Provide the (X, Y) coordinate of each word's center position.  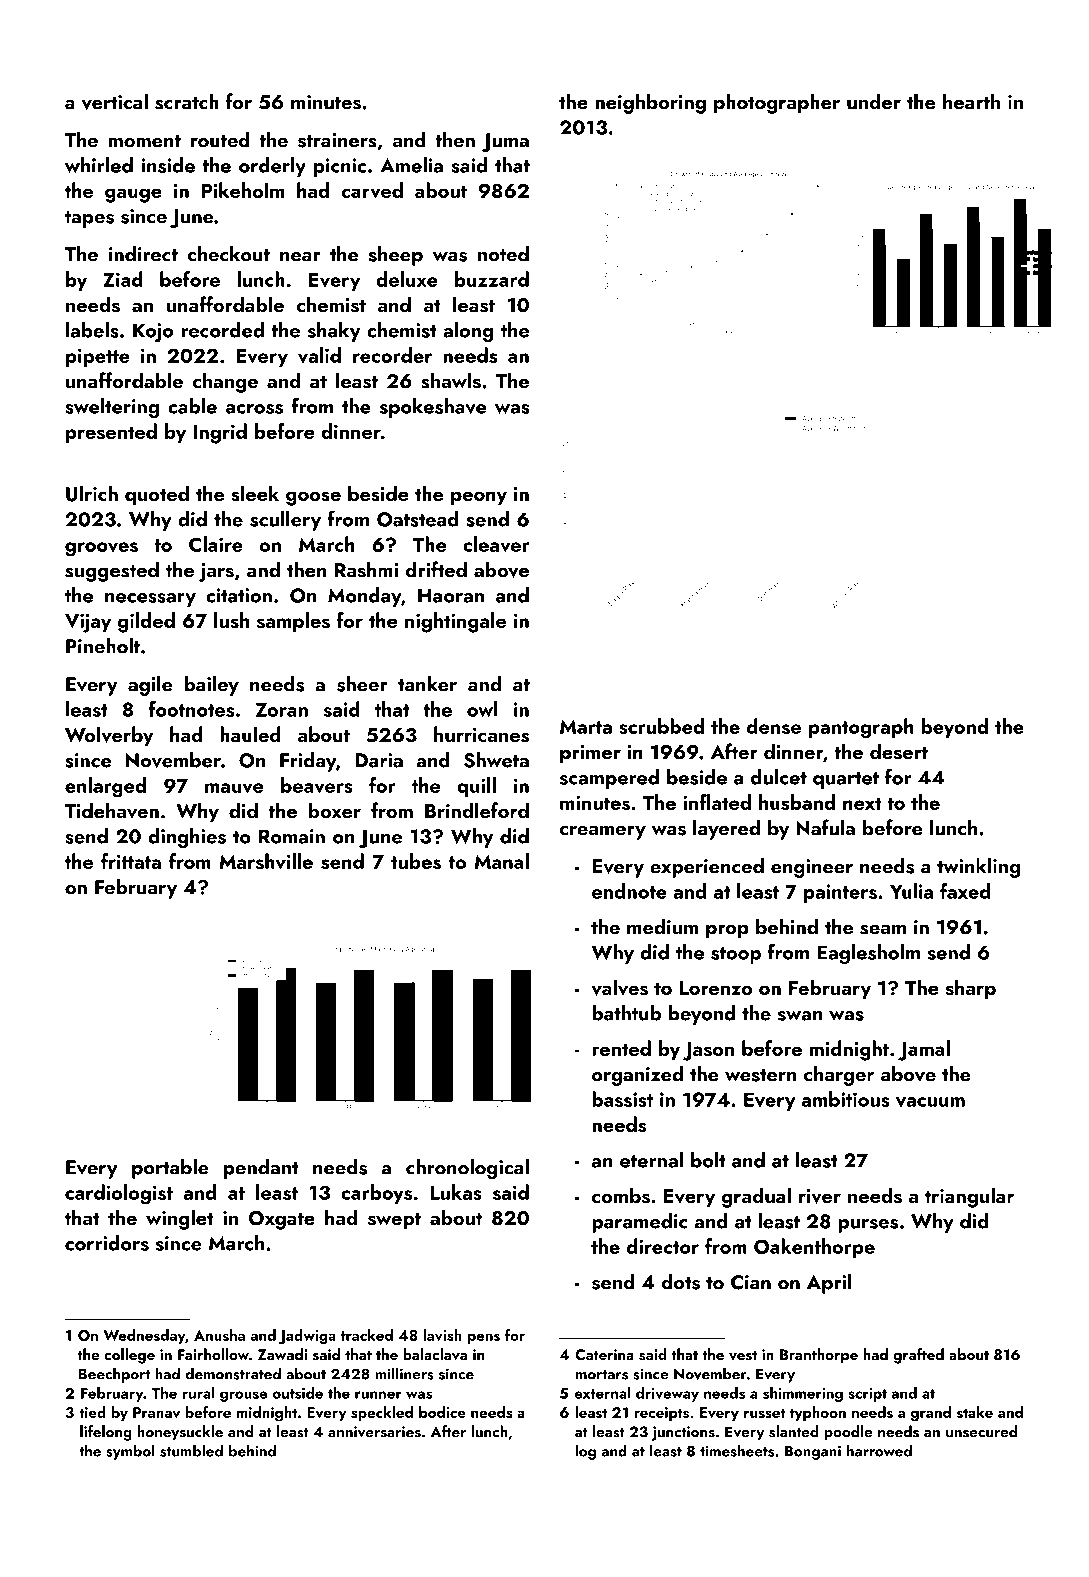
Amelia (411, 165)
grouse (244, 1396)
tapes (89, 219)
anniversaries (374, 1432)
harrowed (879, 1450)
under (874, 101)
